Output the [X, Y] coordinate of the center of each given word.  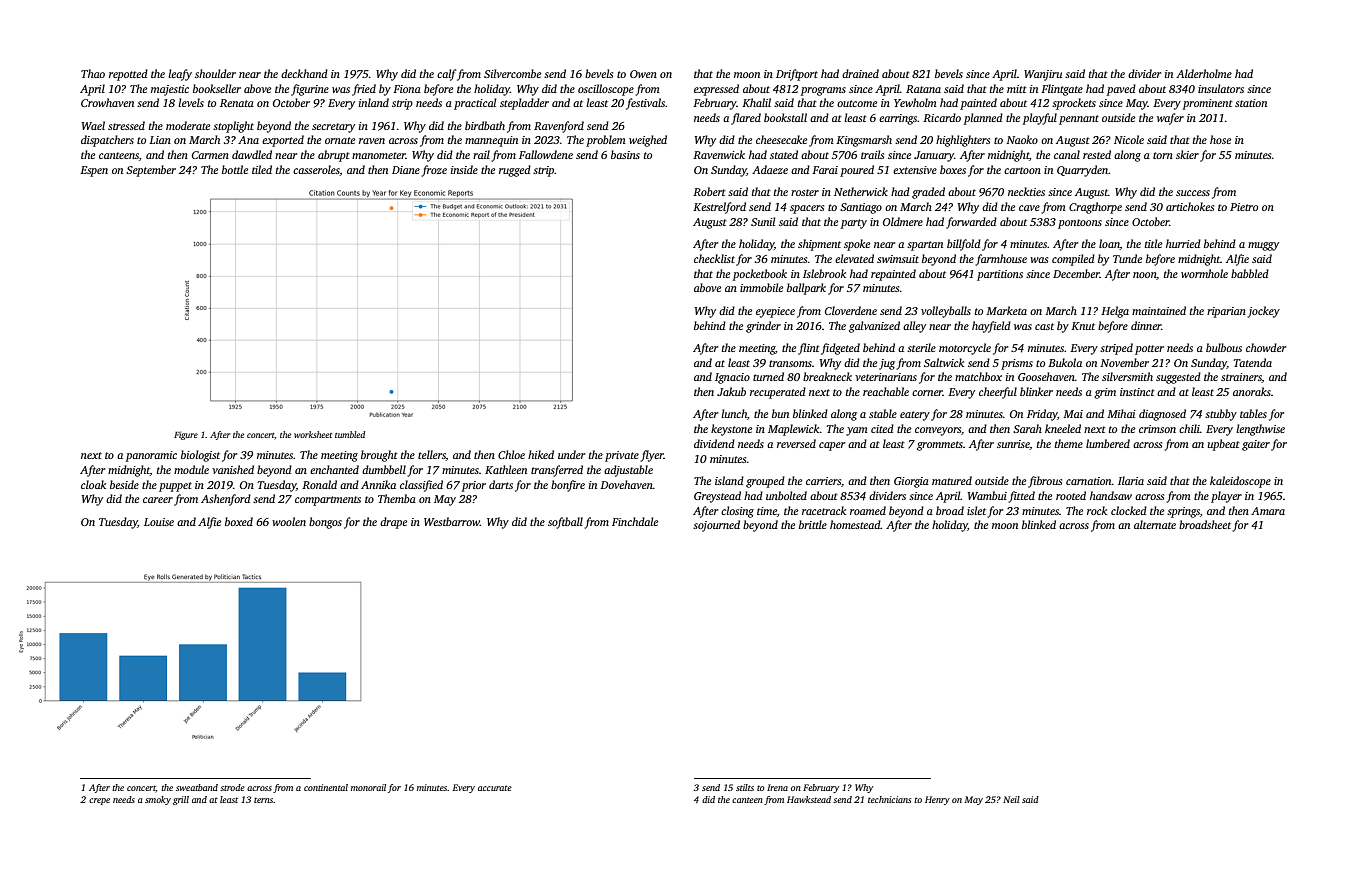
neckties [1026, 191]
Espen [94, 171]
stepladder [524, 104]
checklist [714, 258]
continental [326, 787]
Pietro [1244, 207]
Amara [1268, 511]
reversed [796, 443]
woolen [289, 521]
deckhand [304, 73]
